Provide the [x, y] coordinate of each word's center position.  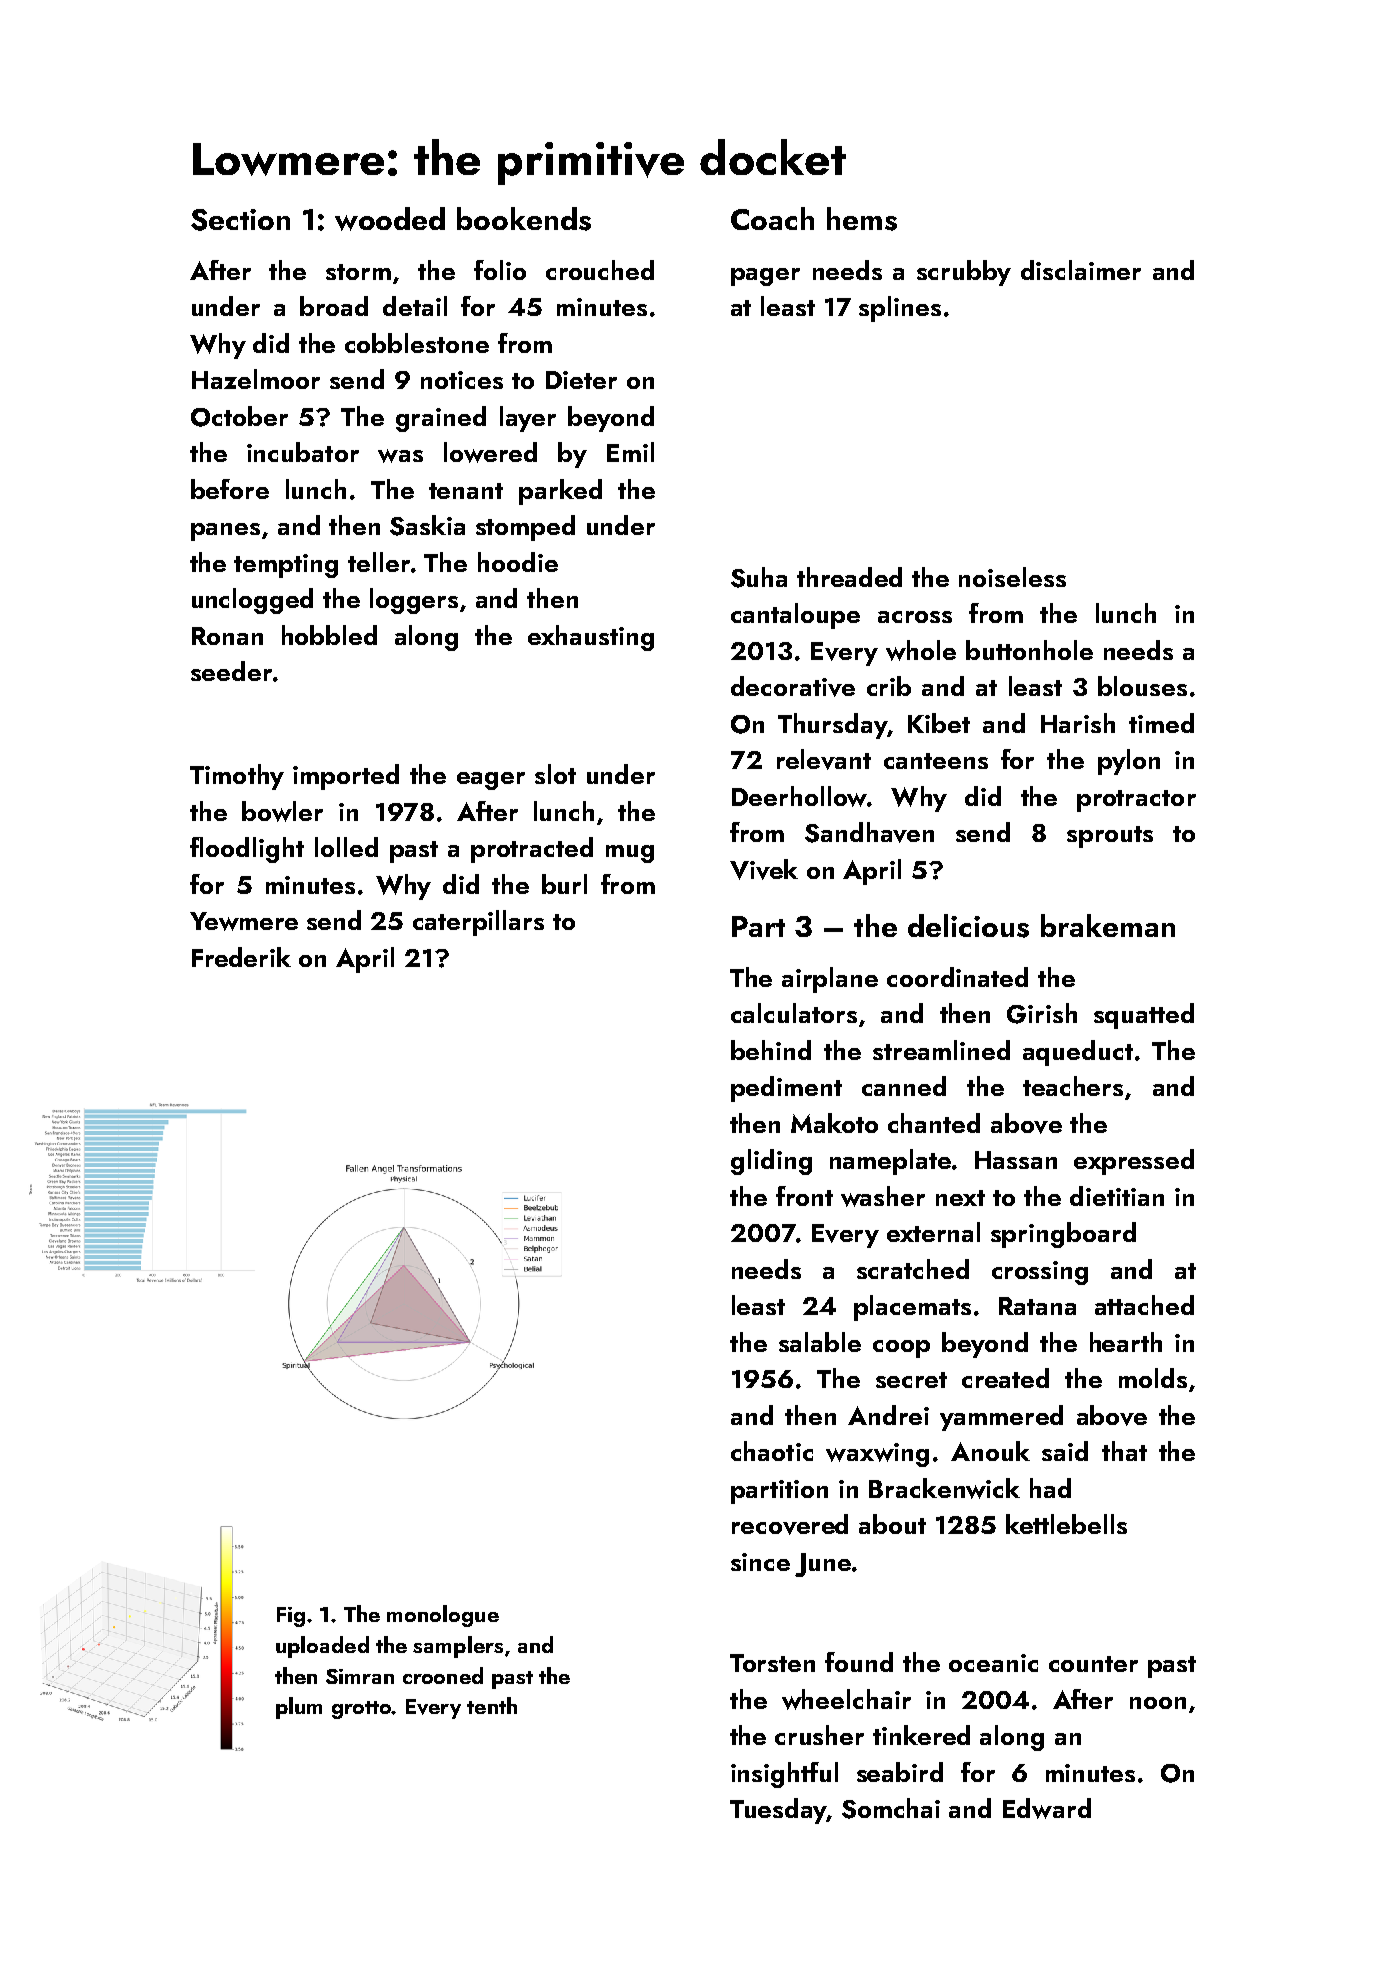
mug [630, 854]
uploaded [322, 1647]
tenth [492, 1705]
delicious [968, 926]
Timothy [237, 777]
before [230, 489]
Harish [1078, 723]
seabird [900, 1772]
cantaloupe [795, 616]
